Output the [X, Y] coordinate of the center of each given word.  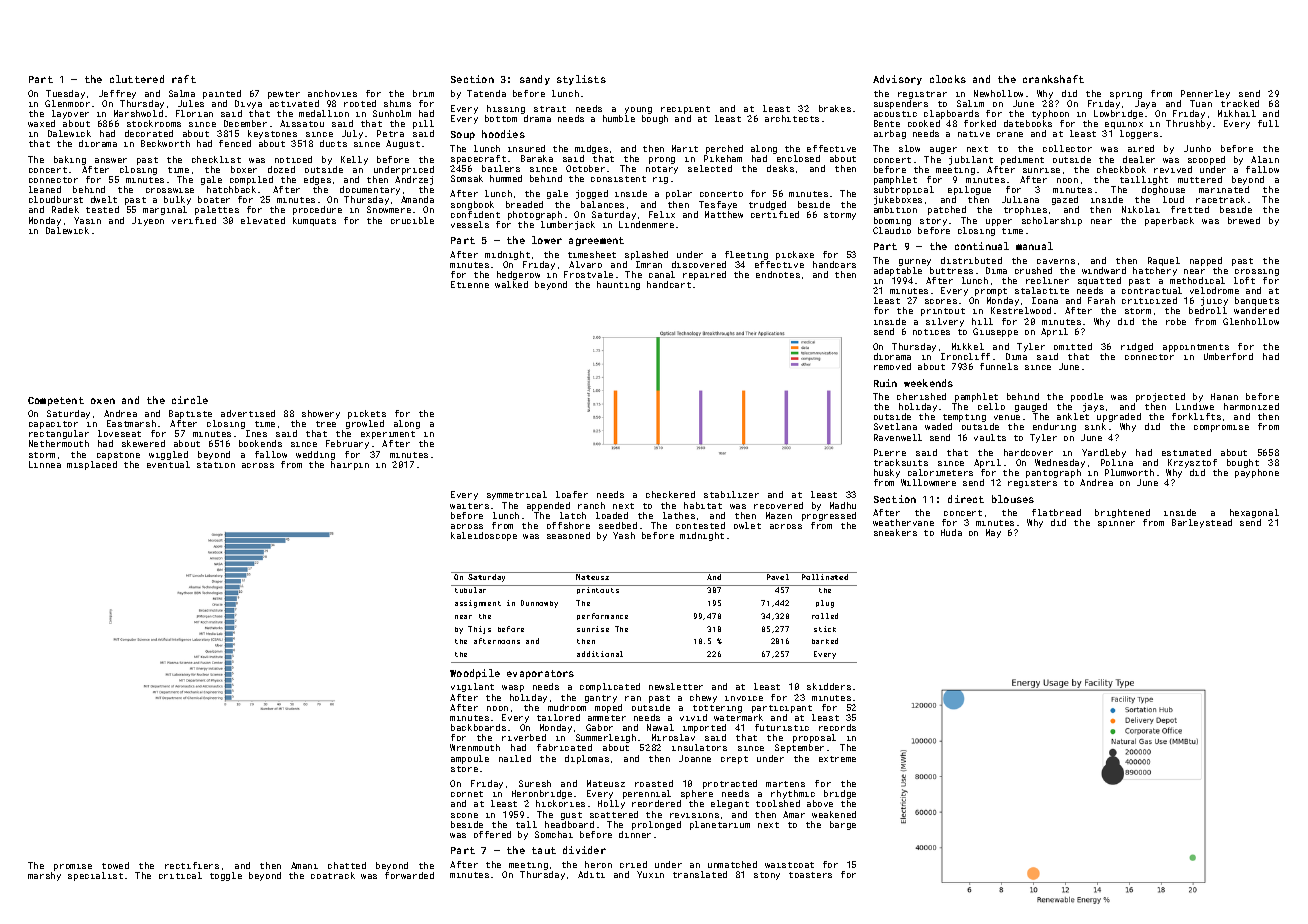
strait [550, 109]
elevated [263, 220]
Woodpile [475, 674]
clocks [948, 79]
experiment [388, 435]
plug [825, 604]
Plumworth [1129, 472]
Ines [256, 433]
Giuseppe [995, 332]
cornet [467, 794]
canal [662, 274]
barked [825, 641]
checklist [216, 159]
